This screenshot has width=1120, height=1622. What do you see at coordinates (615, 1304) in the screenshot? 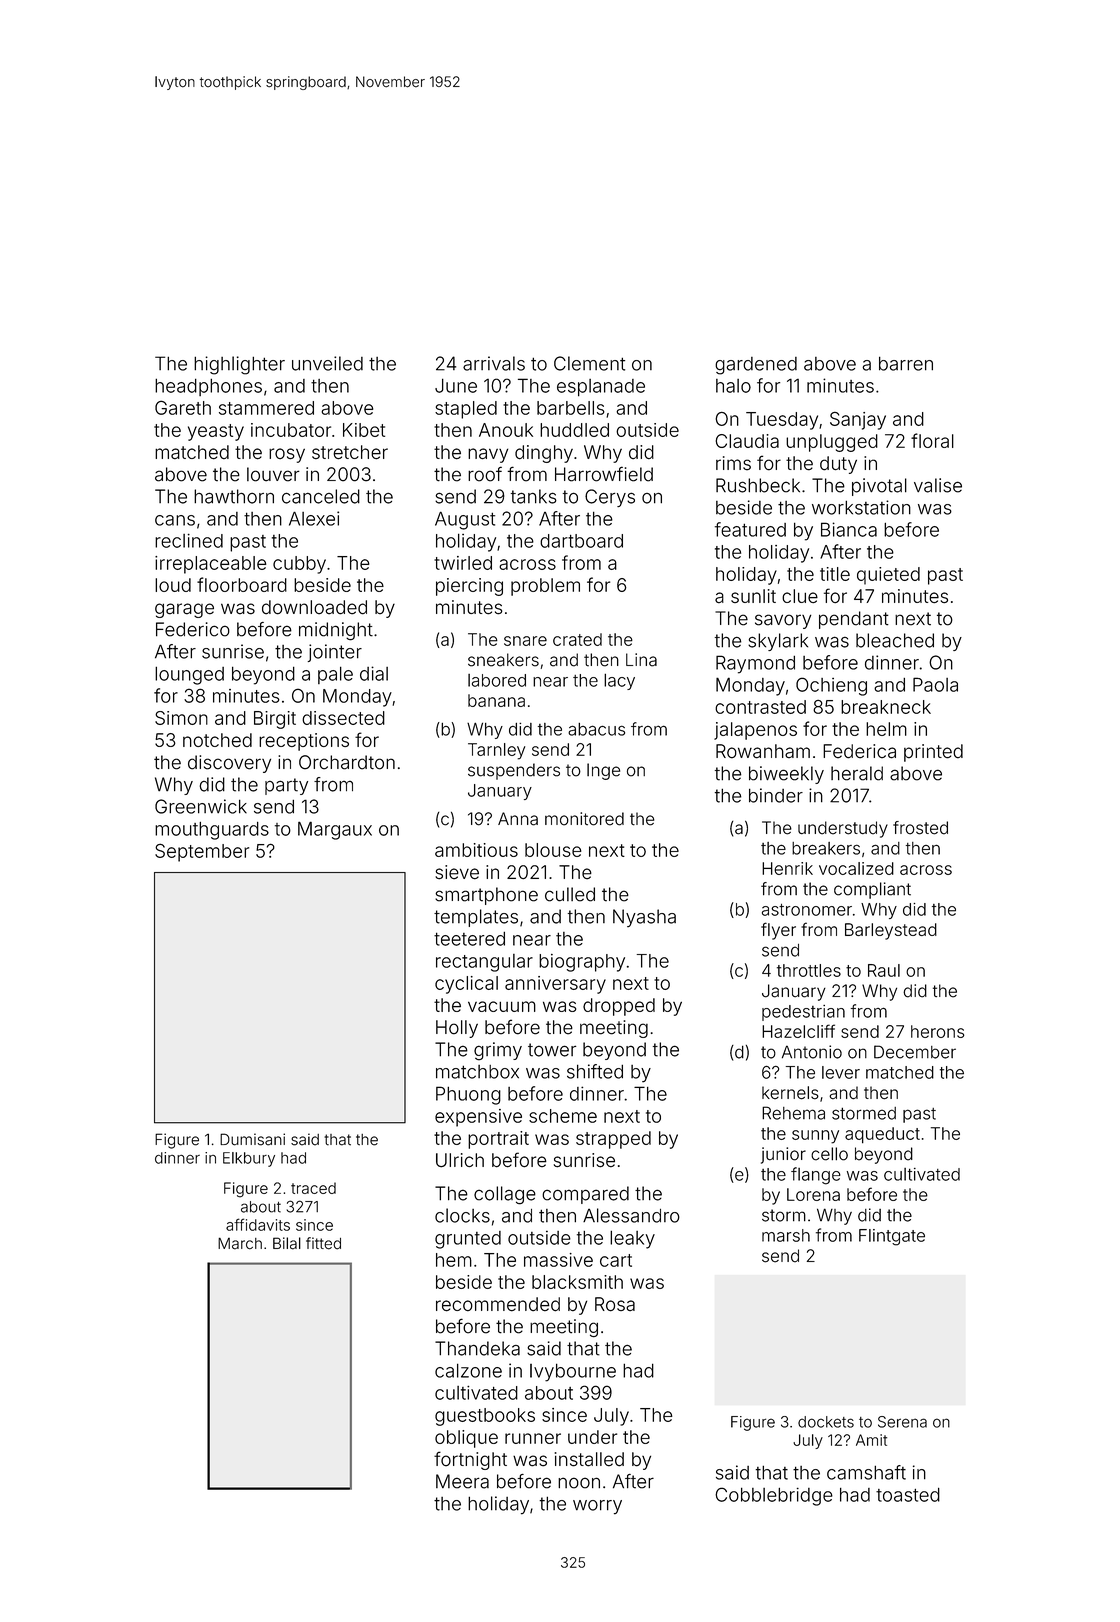
I see `Rosa` at bounding box center [615, 1304].
